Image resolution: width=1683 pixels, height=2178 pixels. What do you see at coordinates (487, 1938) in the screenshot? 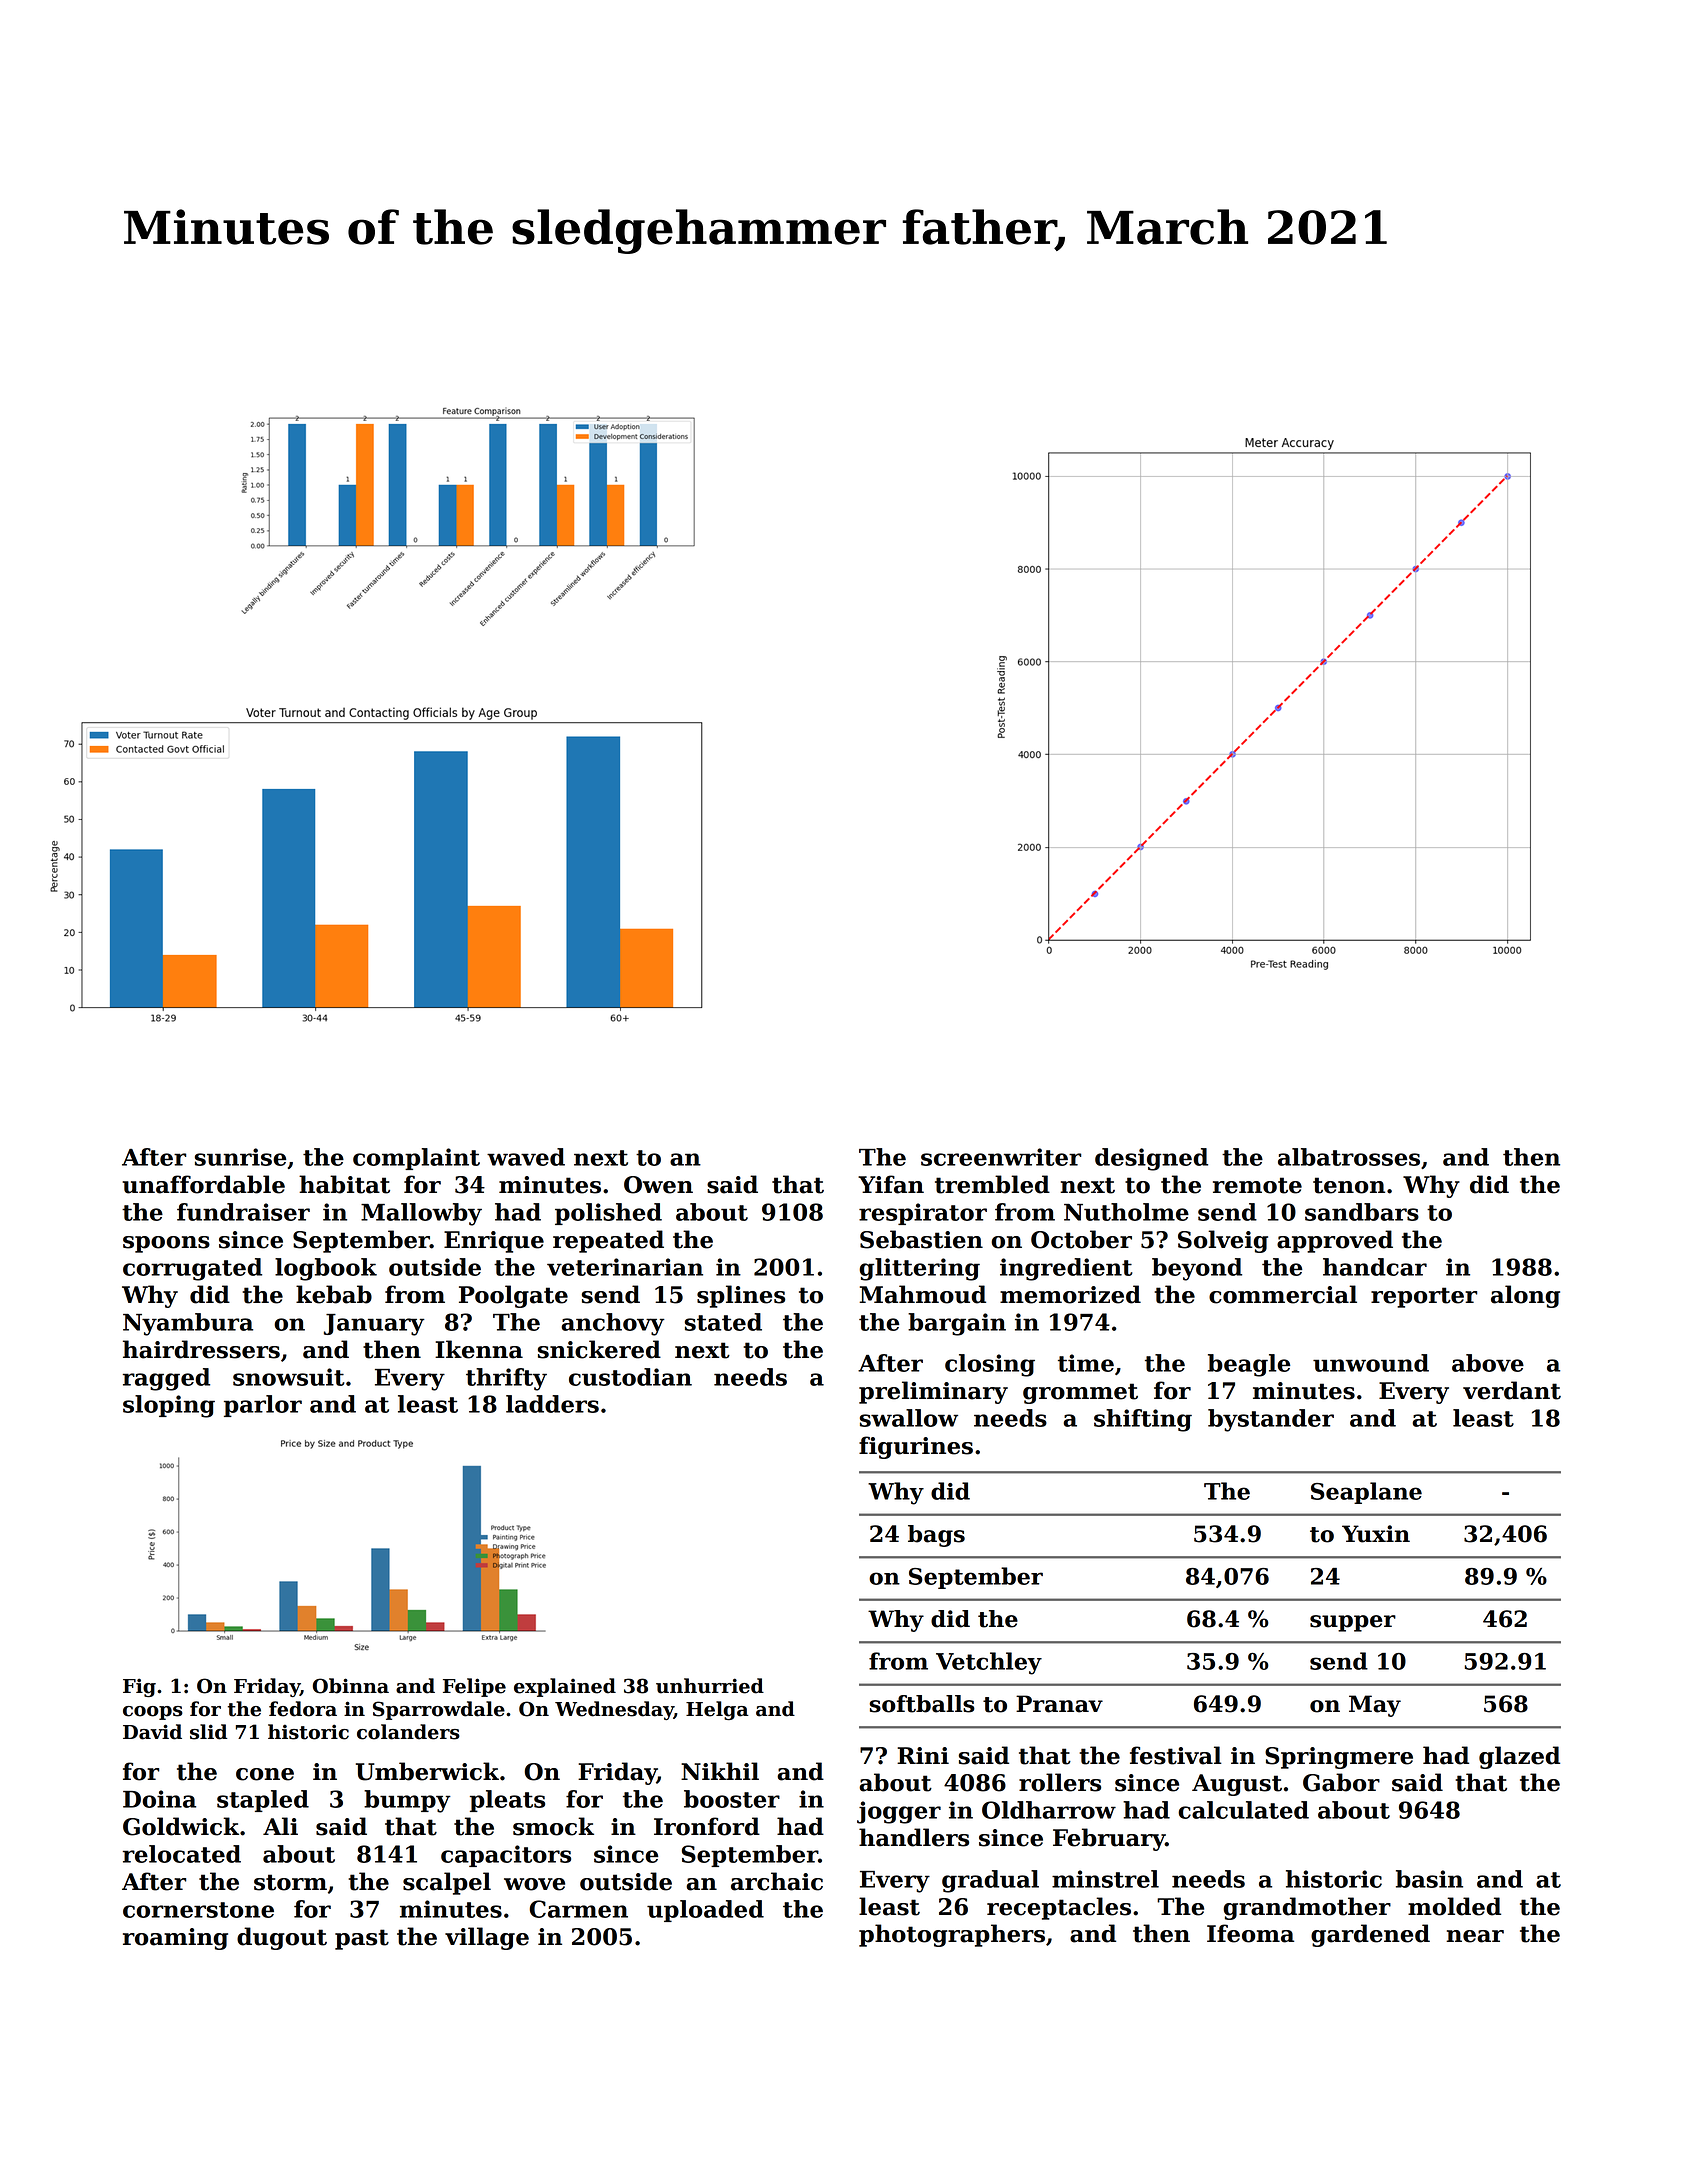
I see `village` at bounding box center [487, 1938].
